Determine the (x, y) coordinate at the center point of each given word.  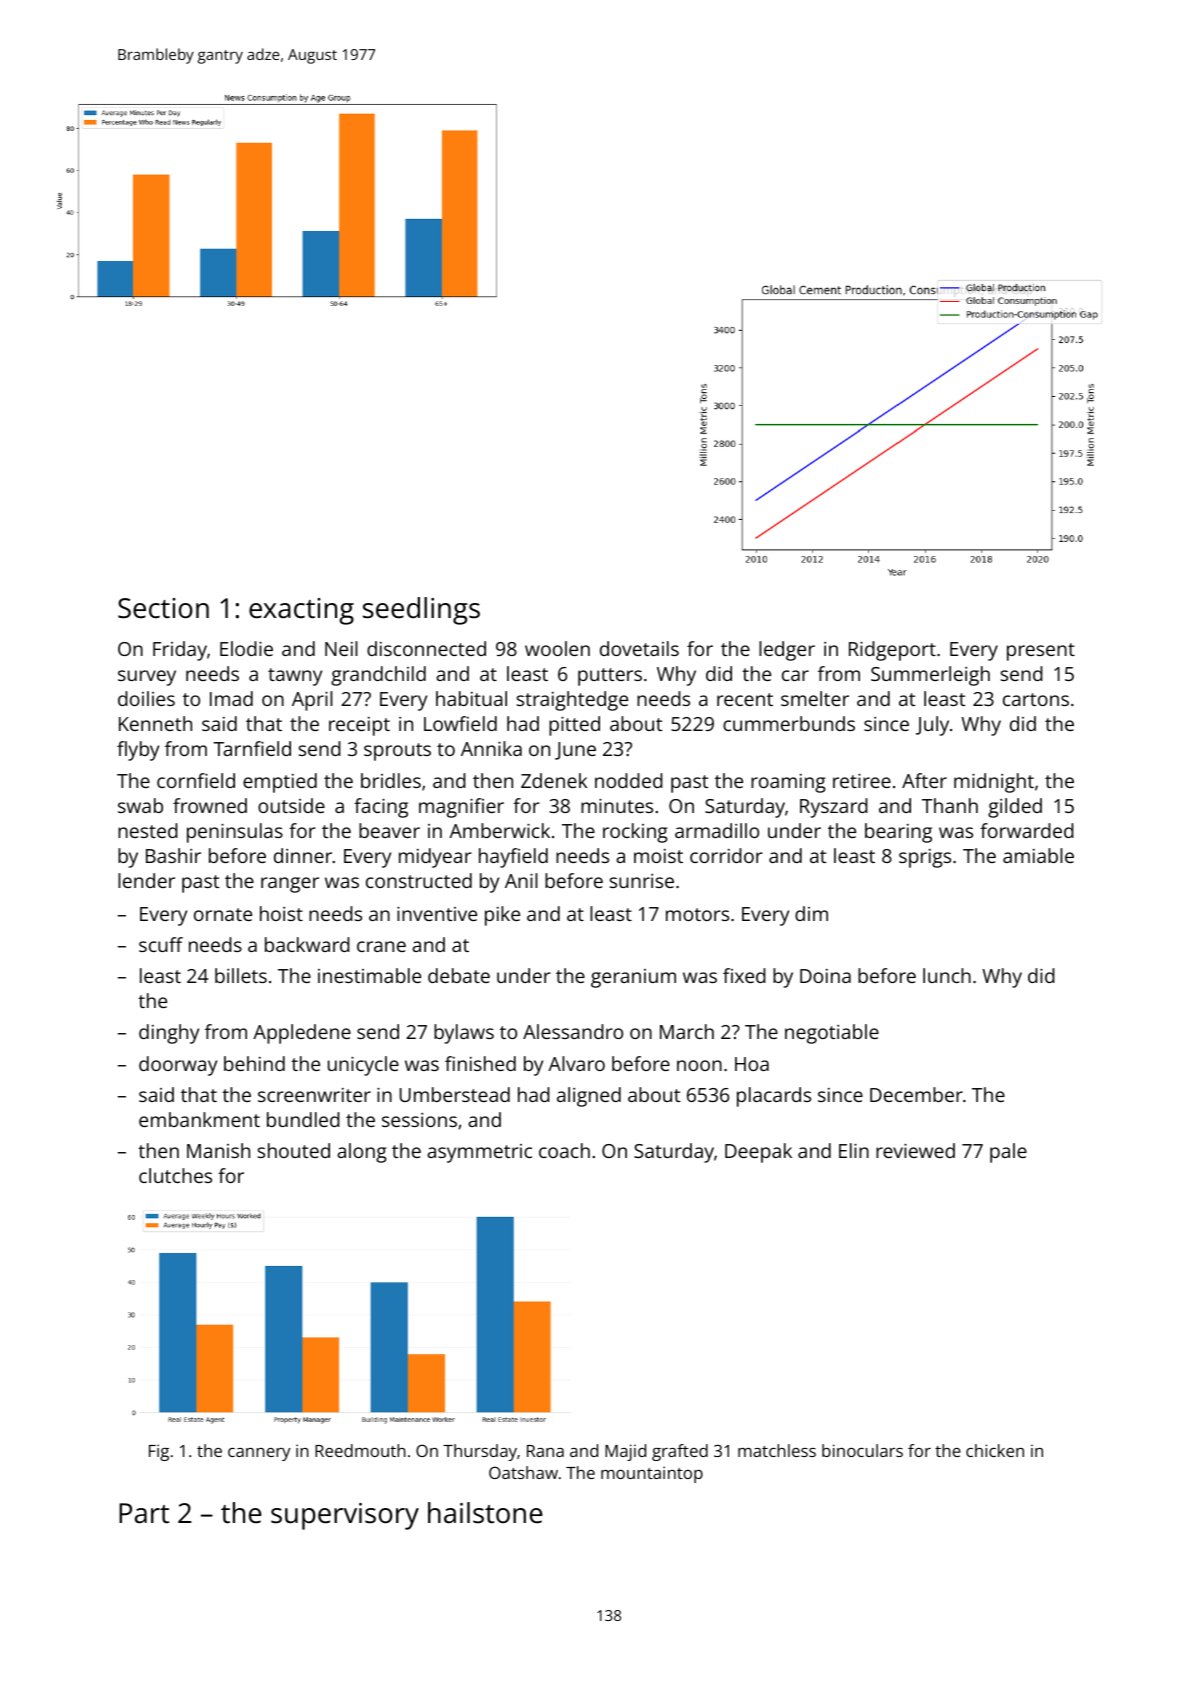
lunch (947, 975)
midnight (994, 783)
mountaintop (652, 1474)
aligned (589, 1097)
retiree (862, 781)
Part (144, 1513)
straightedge (572, 701)
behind (254, 1063)
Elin (854, 1150)
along (362, 1153)
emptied (280, 783)
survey (147, 678)
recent (745, 699)
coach (564, 1150)
